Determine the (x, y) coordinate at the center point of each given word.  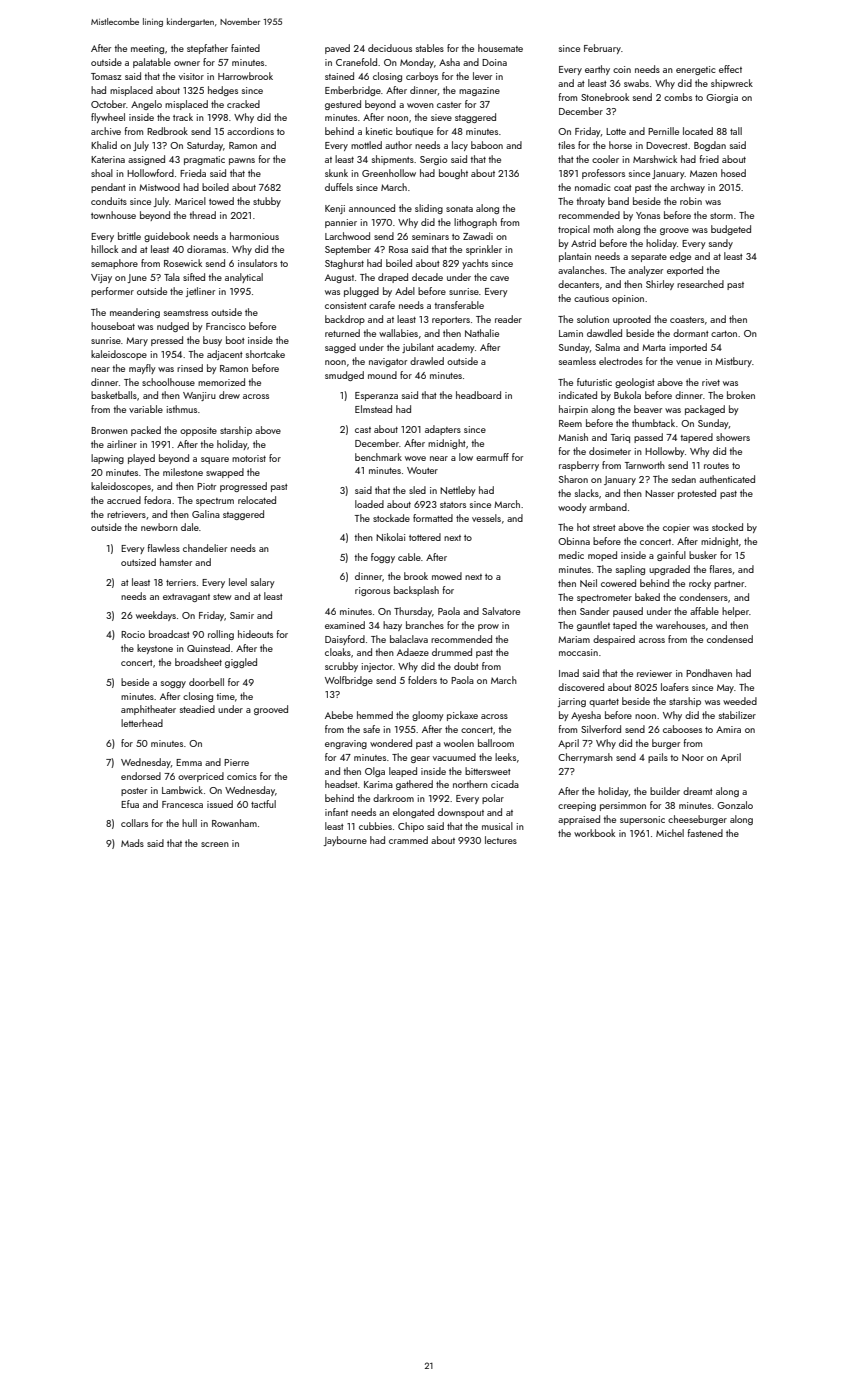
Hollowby (664, 452)
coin (622, 69)
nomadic (592, 187)
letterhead (142, 723)
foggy (383, 558)
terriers (181, 582)
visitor (191, 76)
